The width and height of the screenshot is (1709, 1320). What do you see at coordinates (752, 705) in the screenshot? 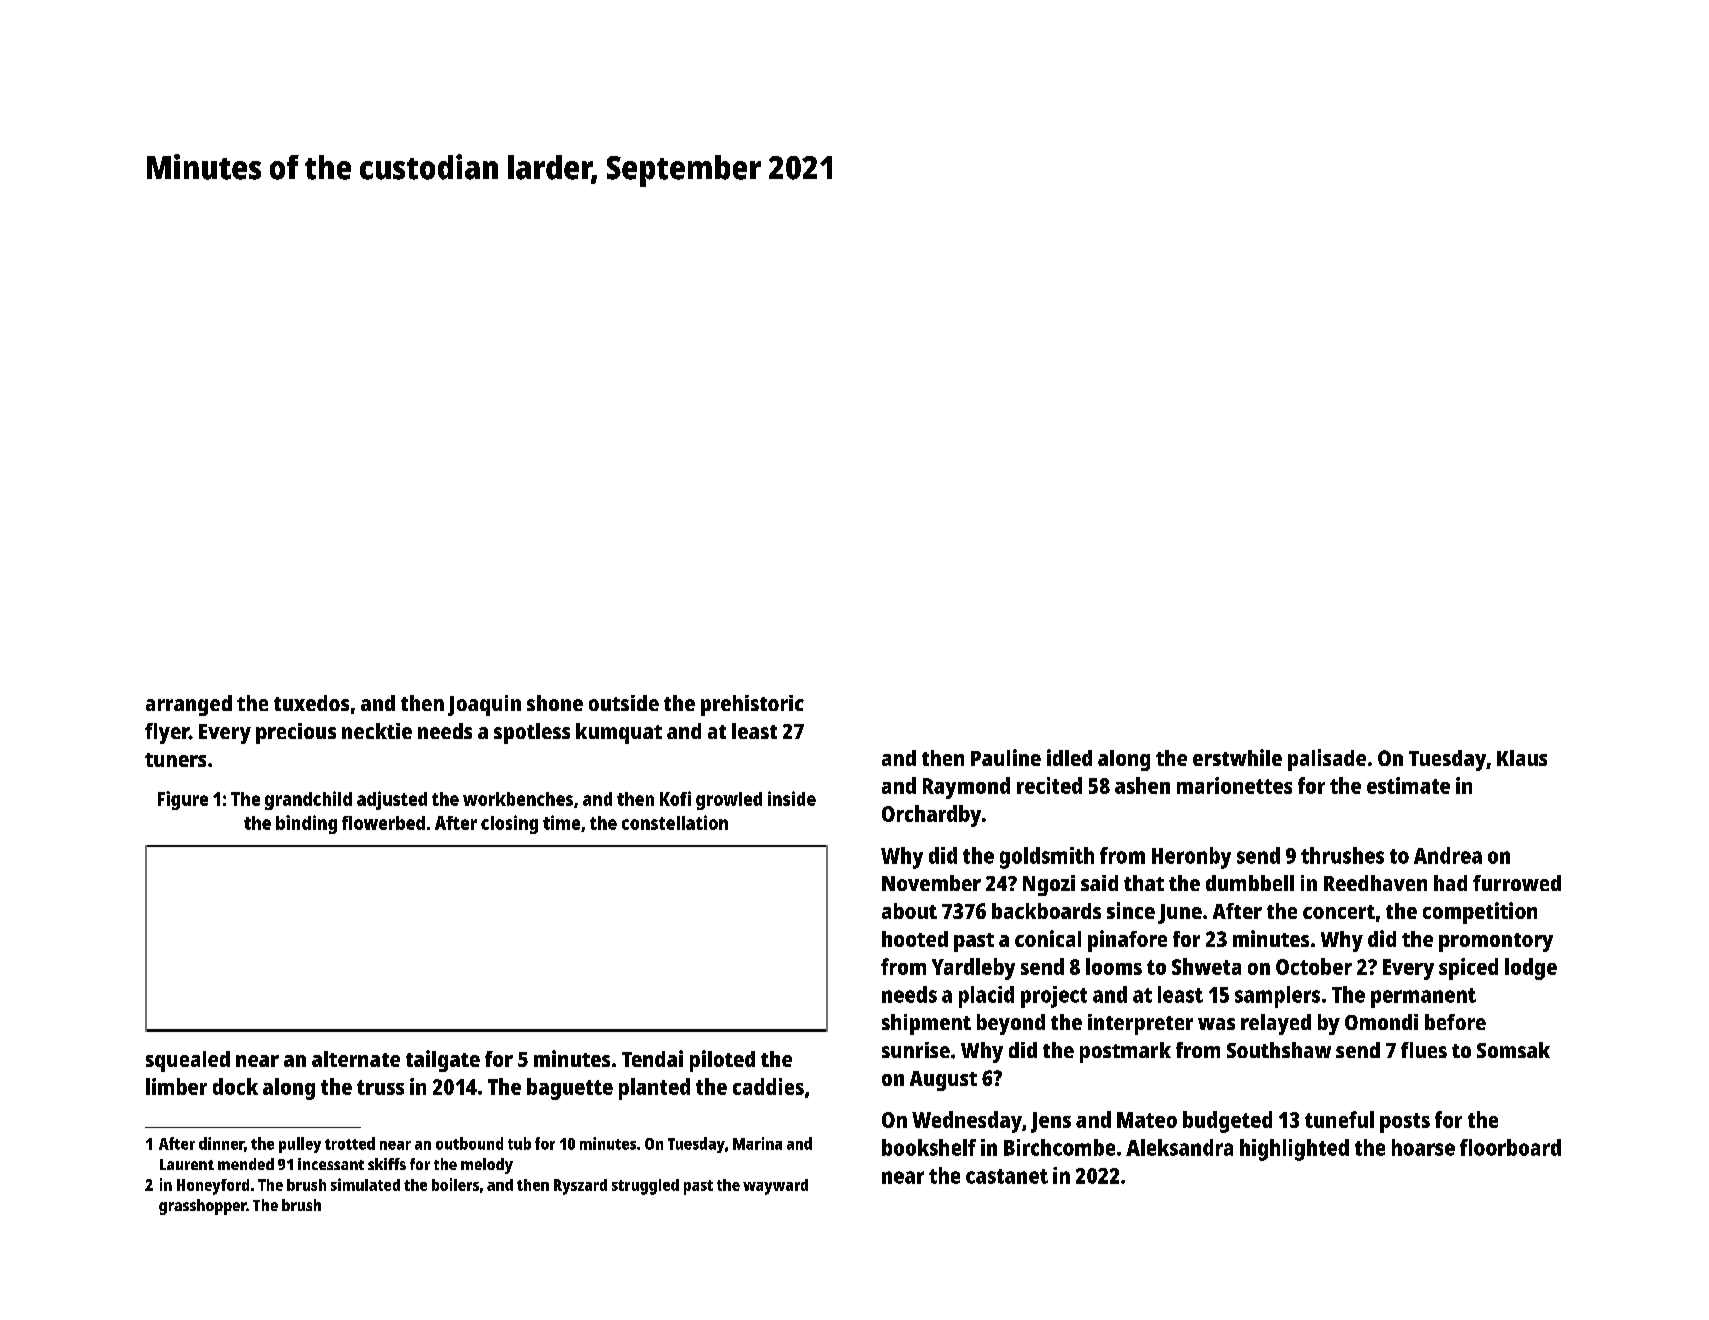
I see `prehistoric` at bounding box center [752, 705].
